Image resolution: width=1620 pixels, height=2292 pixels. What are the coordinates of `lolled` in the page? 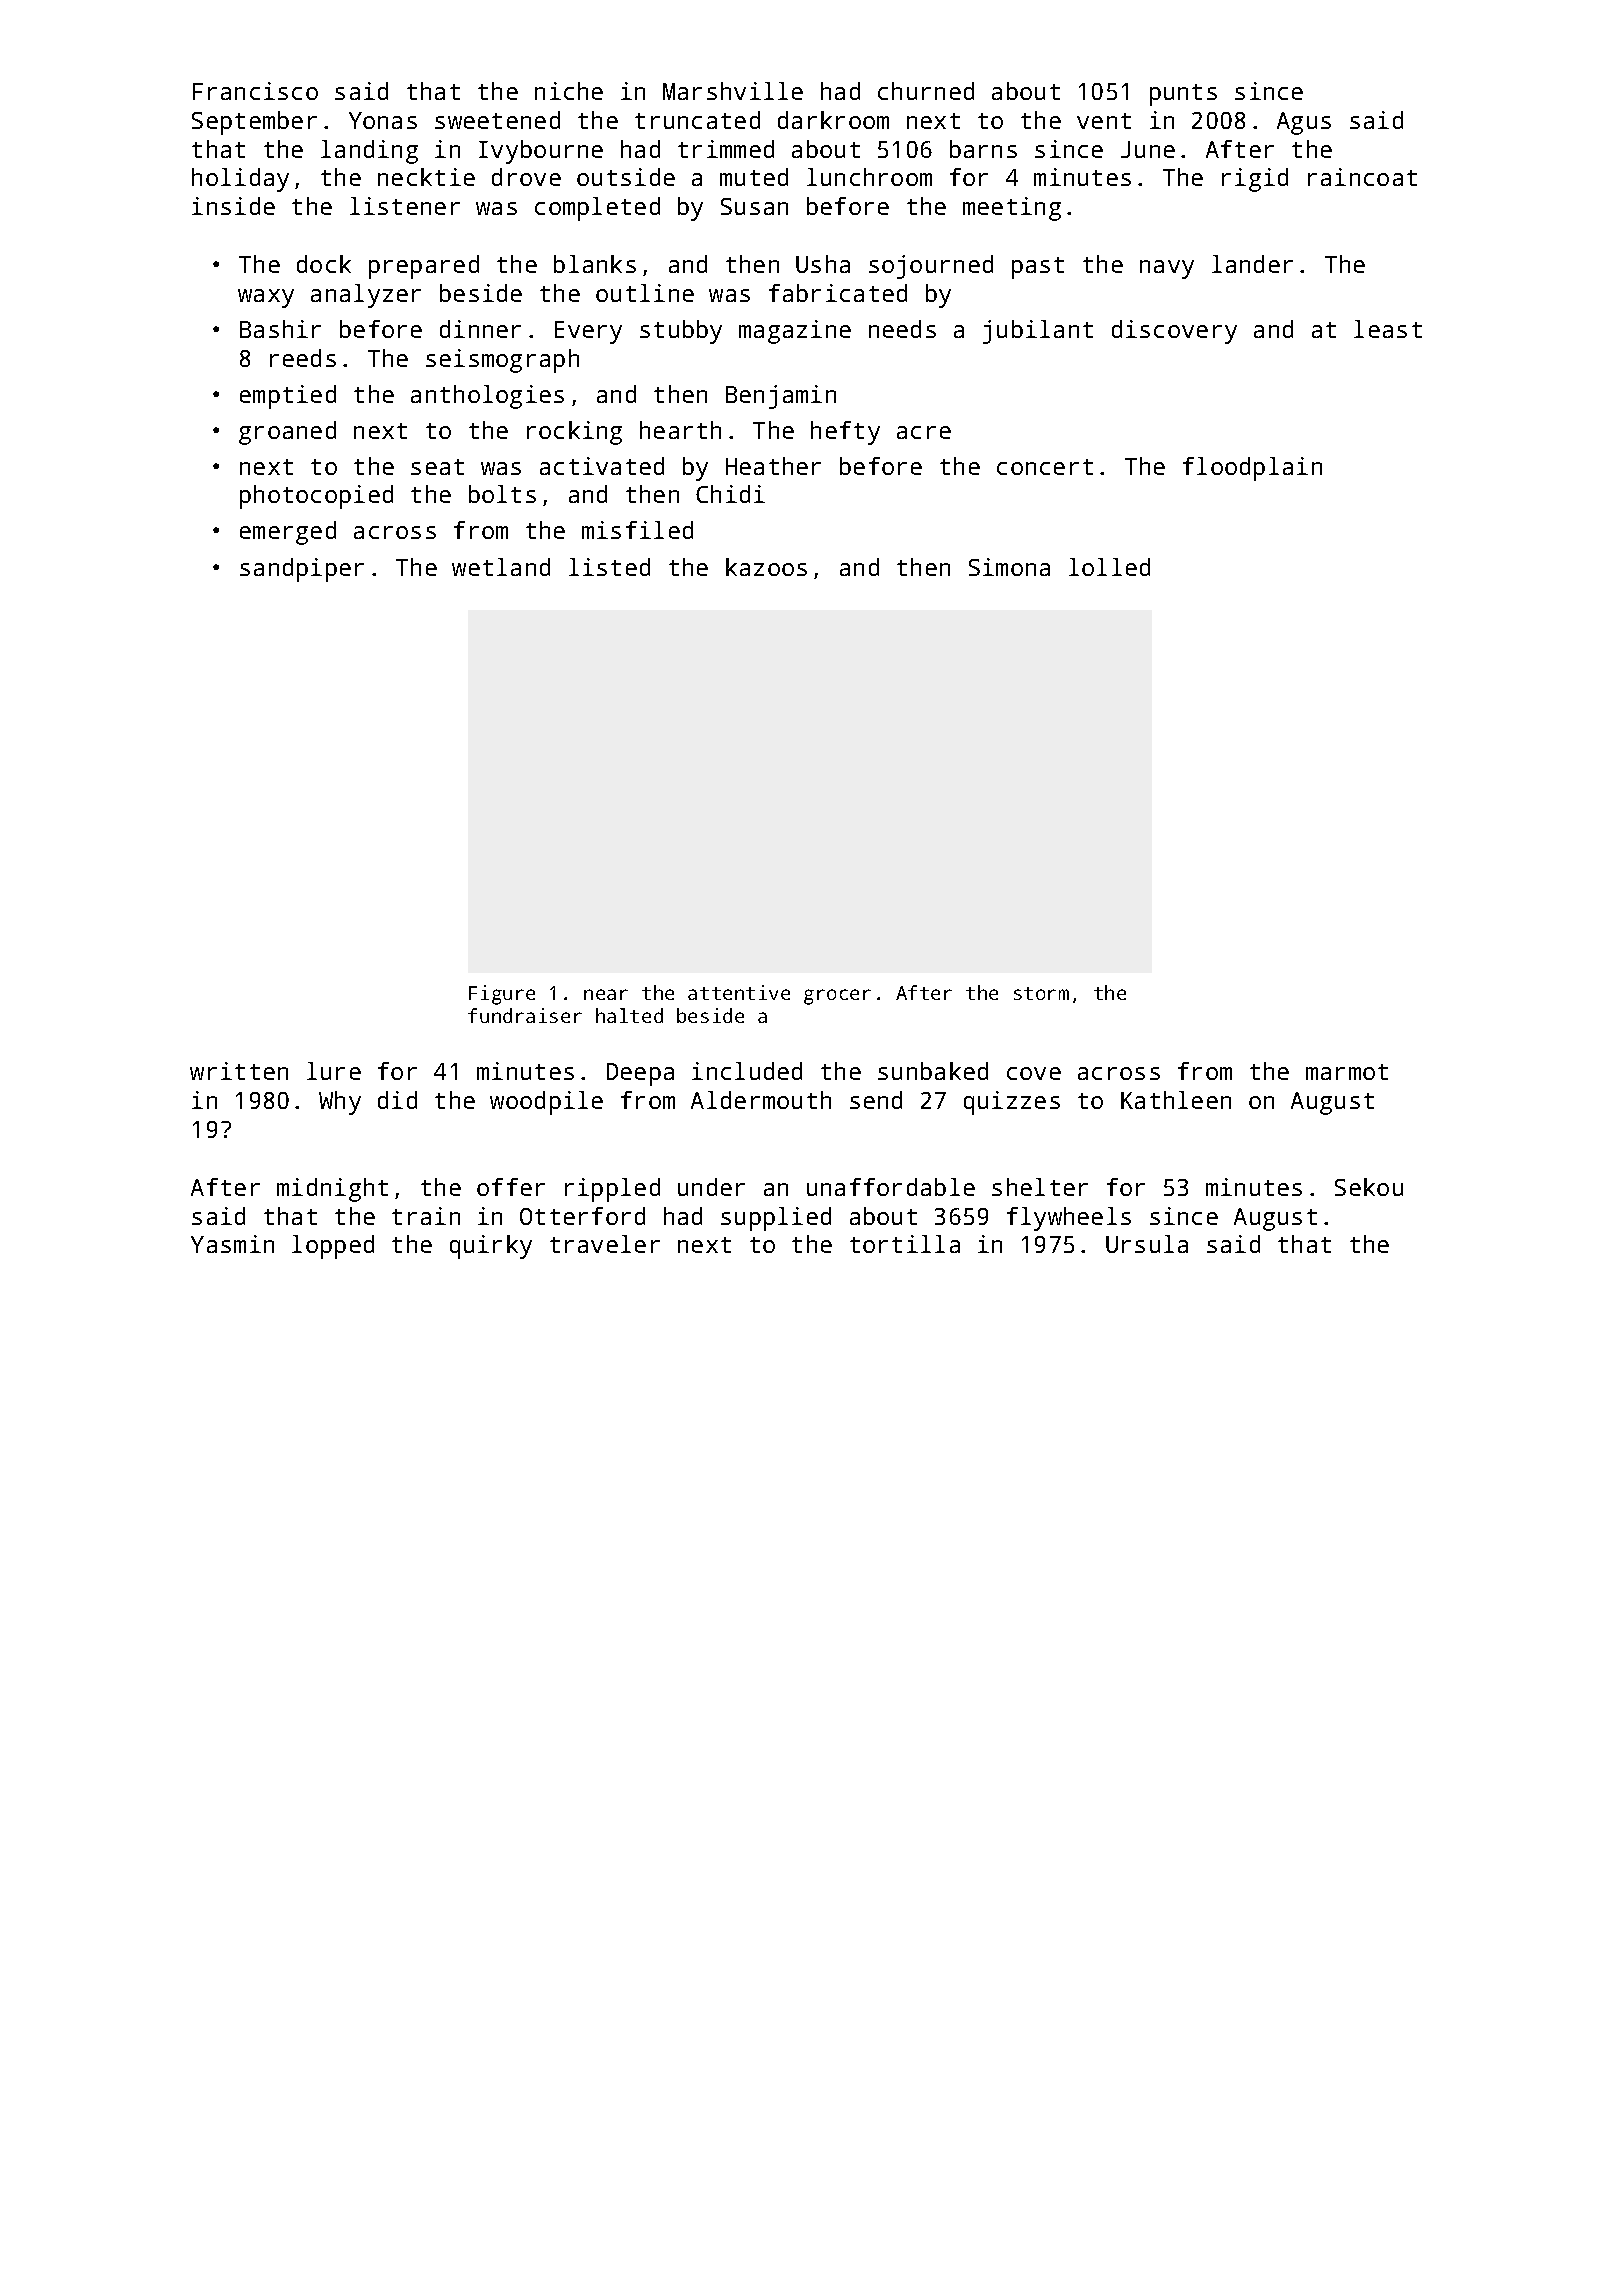 It's located at (1109, 567).
